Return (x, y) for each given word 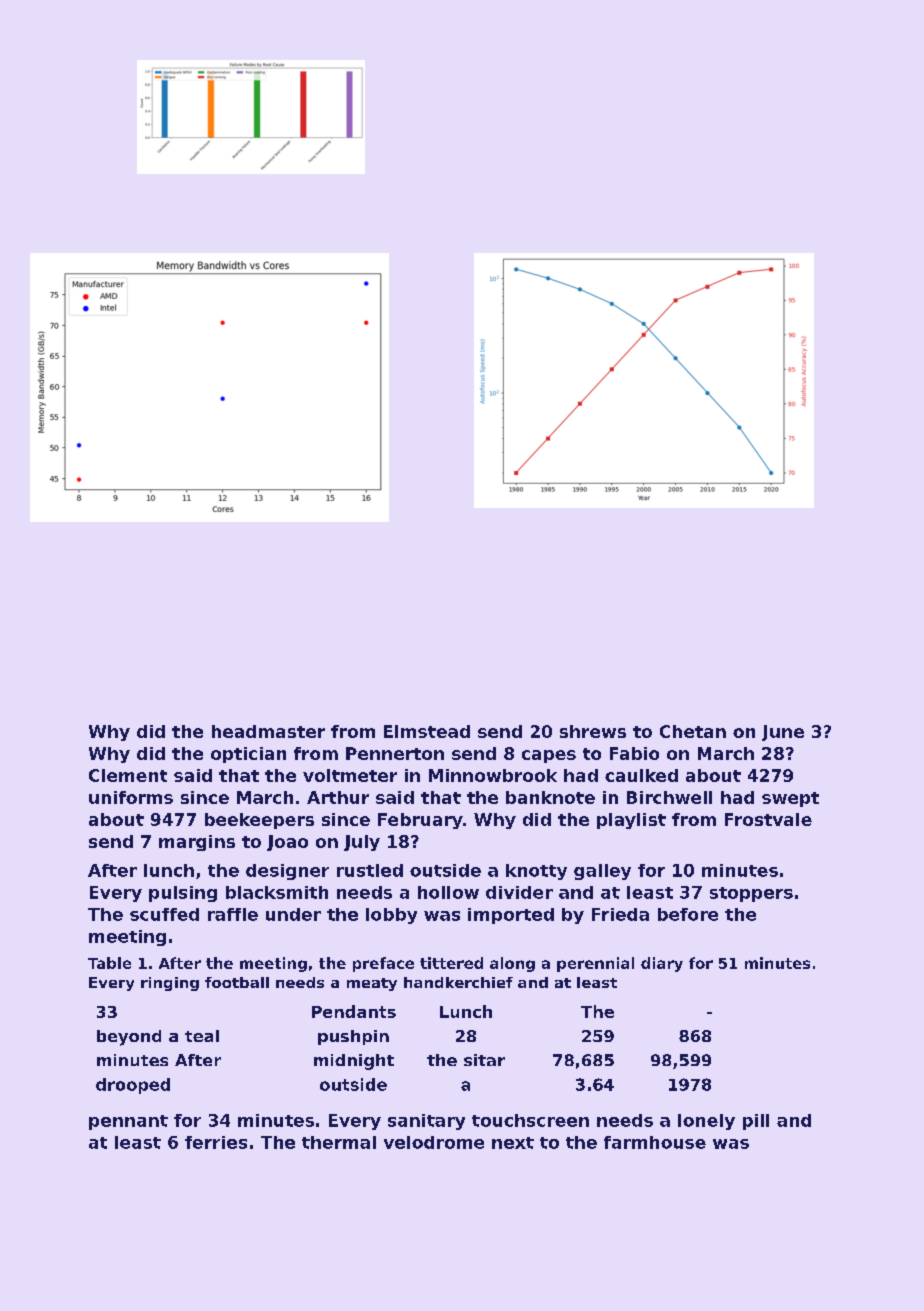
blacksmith (277, 892)
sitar (484, 1060)
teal (202, 1036)
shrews (593, 731)
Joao (287, 843)
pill (756, 1122)
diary (662, 964)
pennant (128, 1122)
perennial (595, 964)
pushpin (353, 1037)
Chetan (693, 731)
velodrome (434, 1142)
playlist (631, 821)
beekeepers (259, 821)
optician (248, 755)
